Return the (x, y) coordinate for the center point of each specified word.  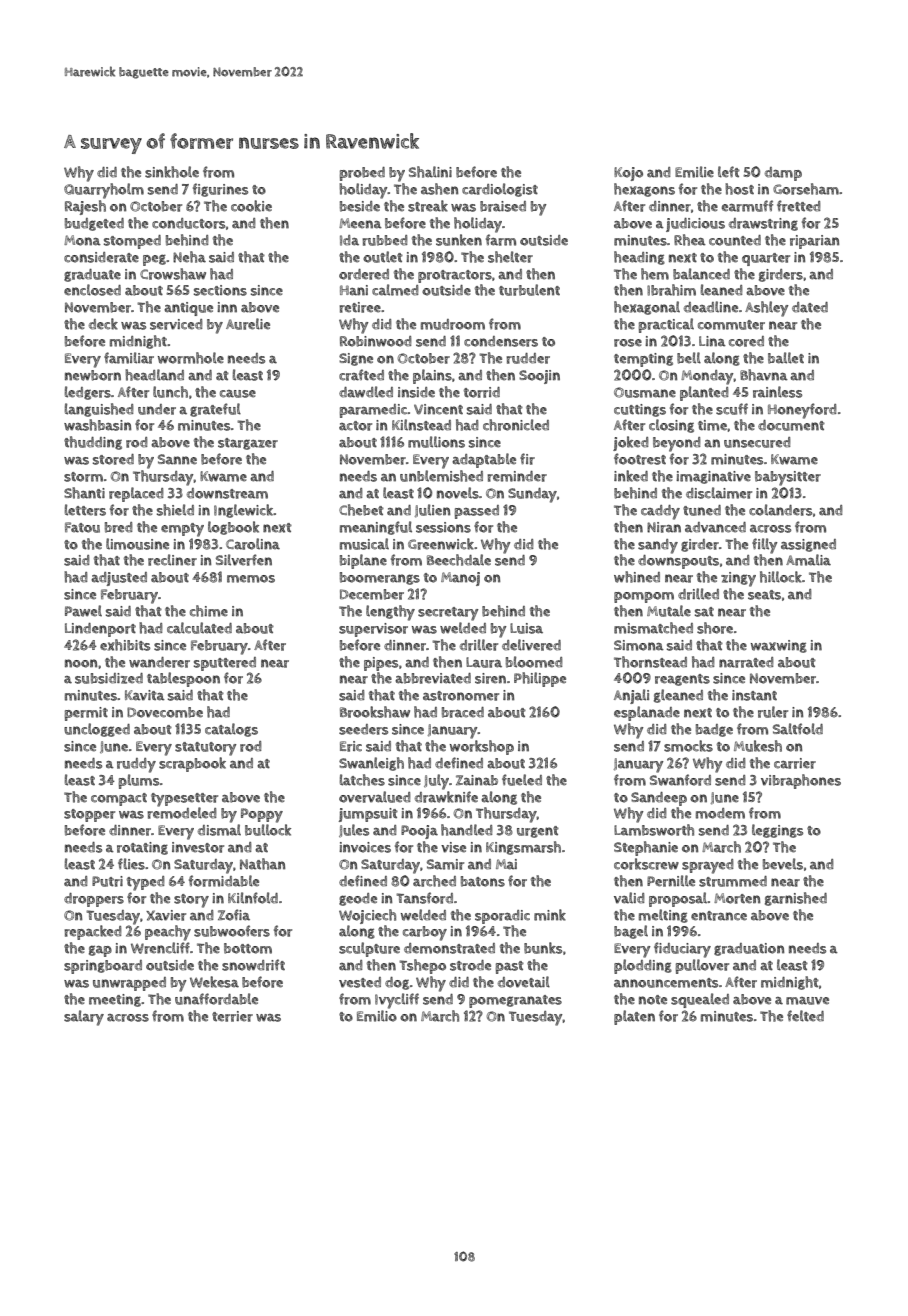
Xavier (166, 915)
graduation (749, 949)
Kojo (628, 174)
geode (358, 899)
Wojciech (367, 916)
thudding (93, 443)
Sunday (532, 495)
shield (175, 510)
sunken (459, 240)
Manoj (460, 579)
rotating (142, 848)
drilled (698, 594)
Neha (189, 257)
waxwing (779, 646)
